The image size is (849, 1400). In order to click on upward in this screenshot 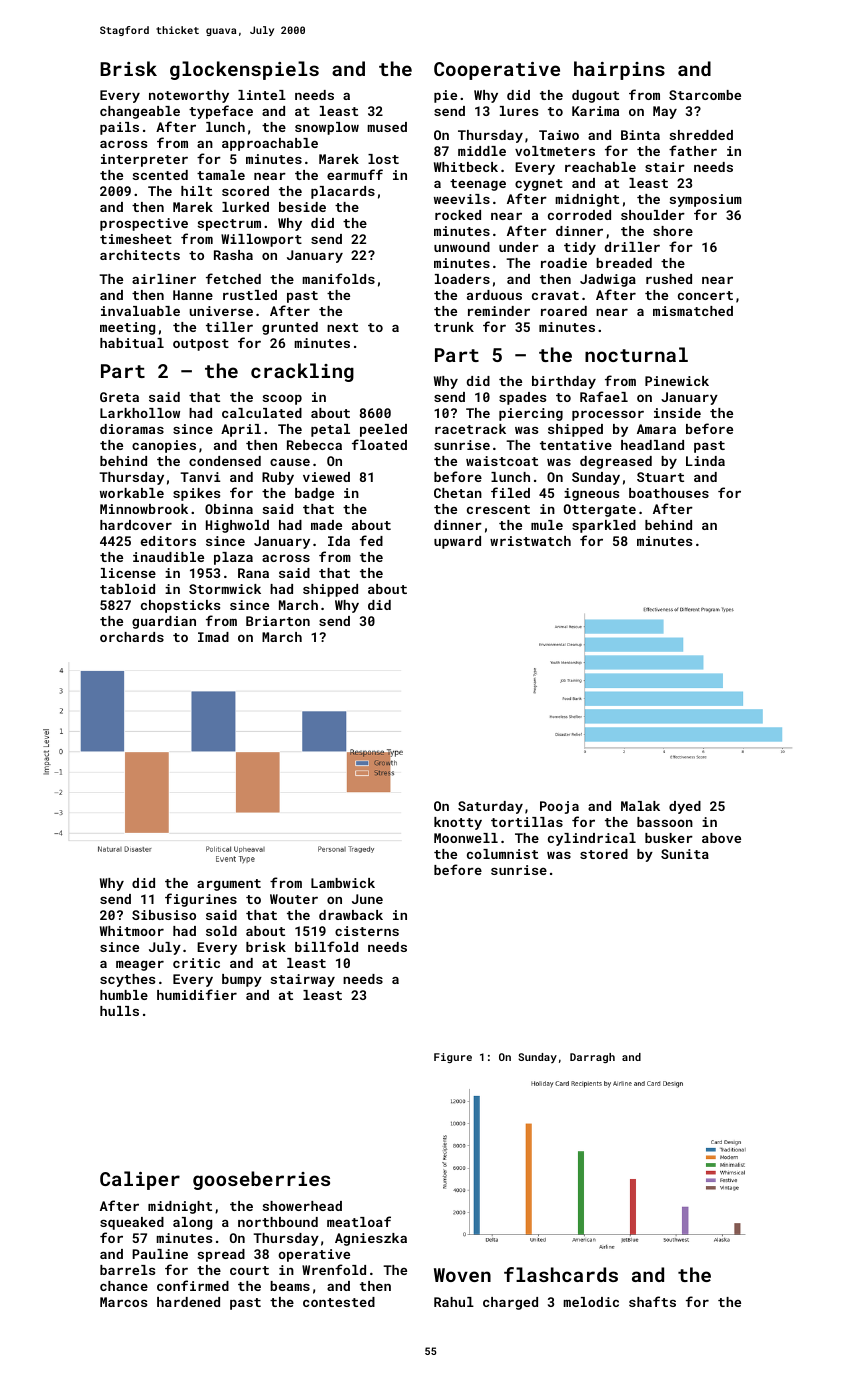, I will do `click(457, 542)`.
